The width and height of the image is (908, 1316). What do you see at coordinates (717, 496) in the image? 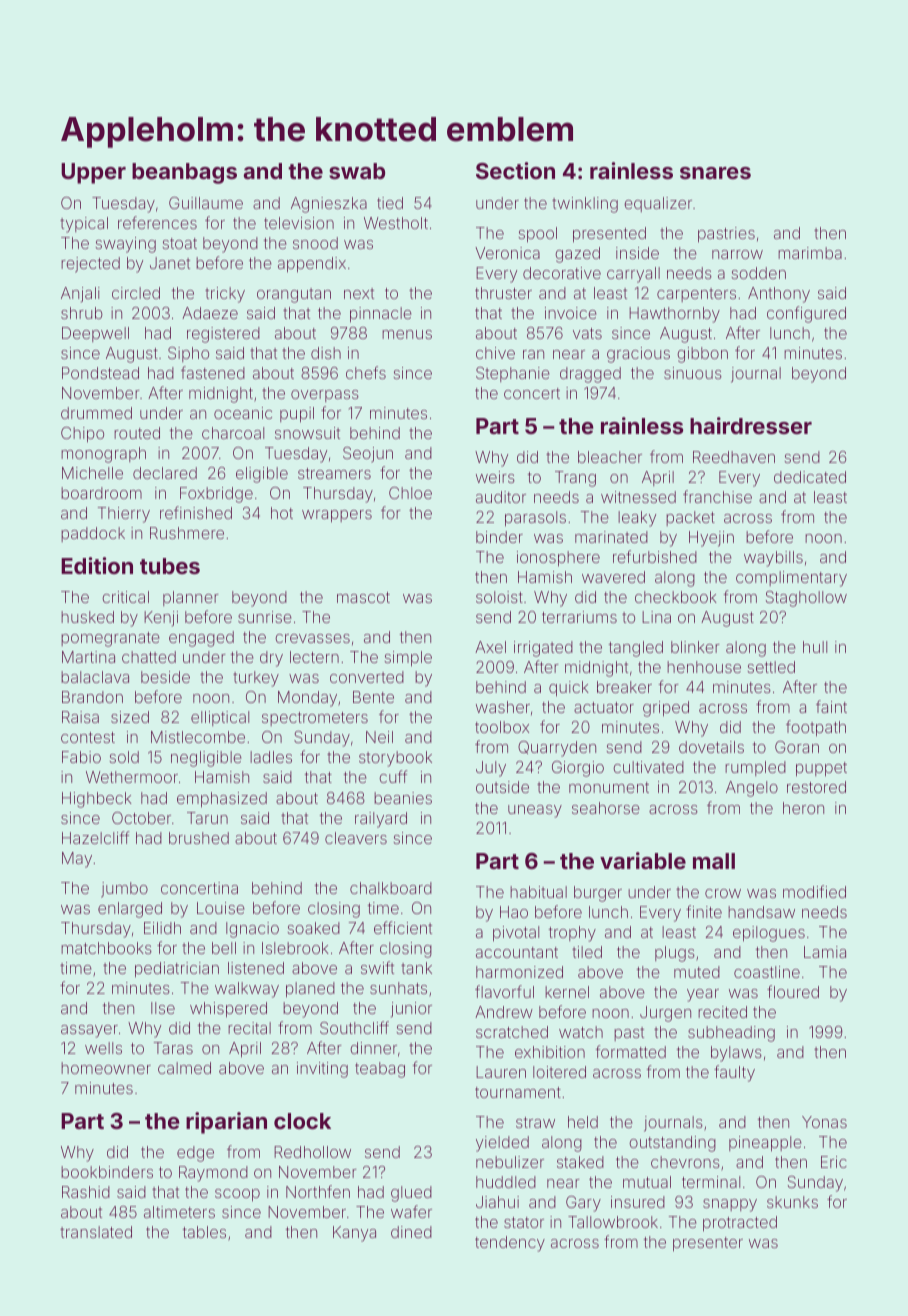
I see `franchise` at bounding box center [717, 496].
